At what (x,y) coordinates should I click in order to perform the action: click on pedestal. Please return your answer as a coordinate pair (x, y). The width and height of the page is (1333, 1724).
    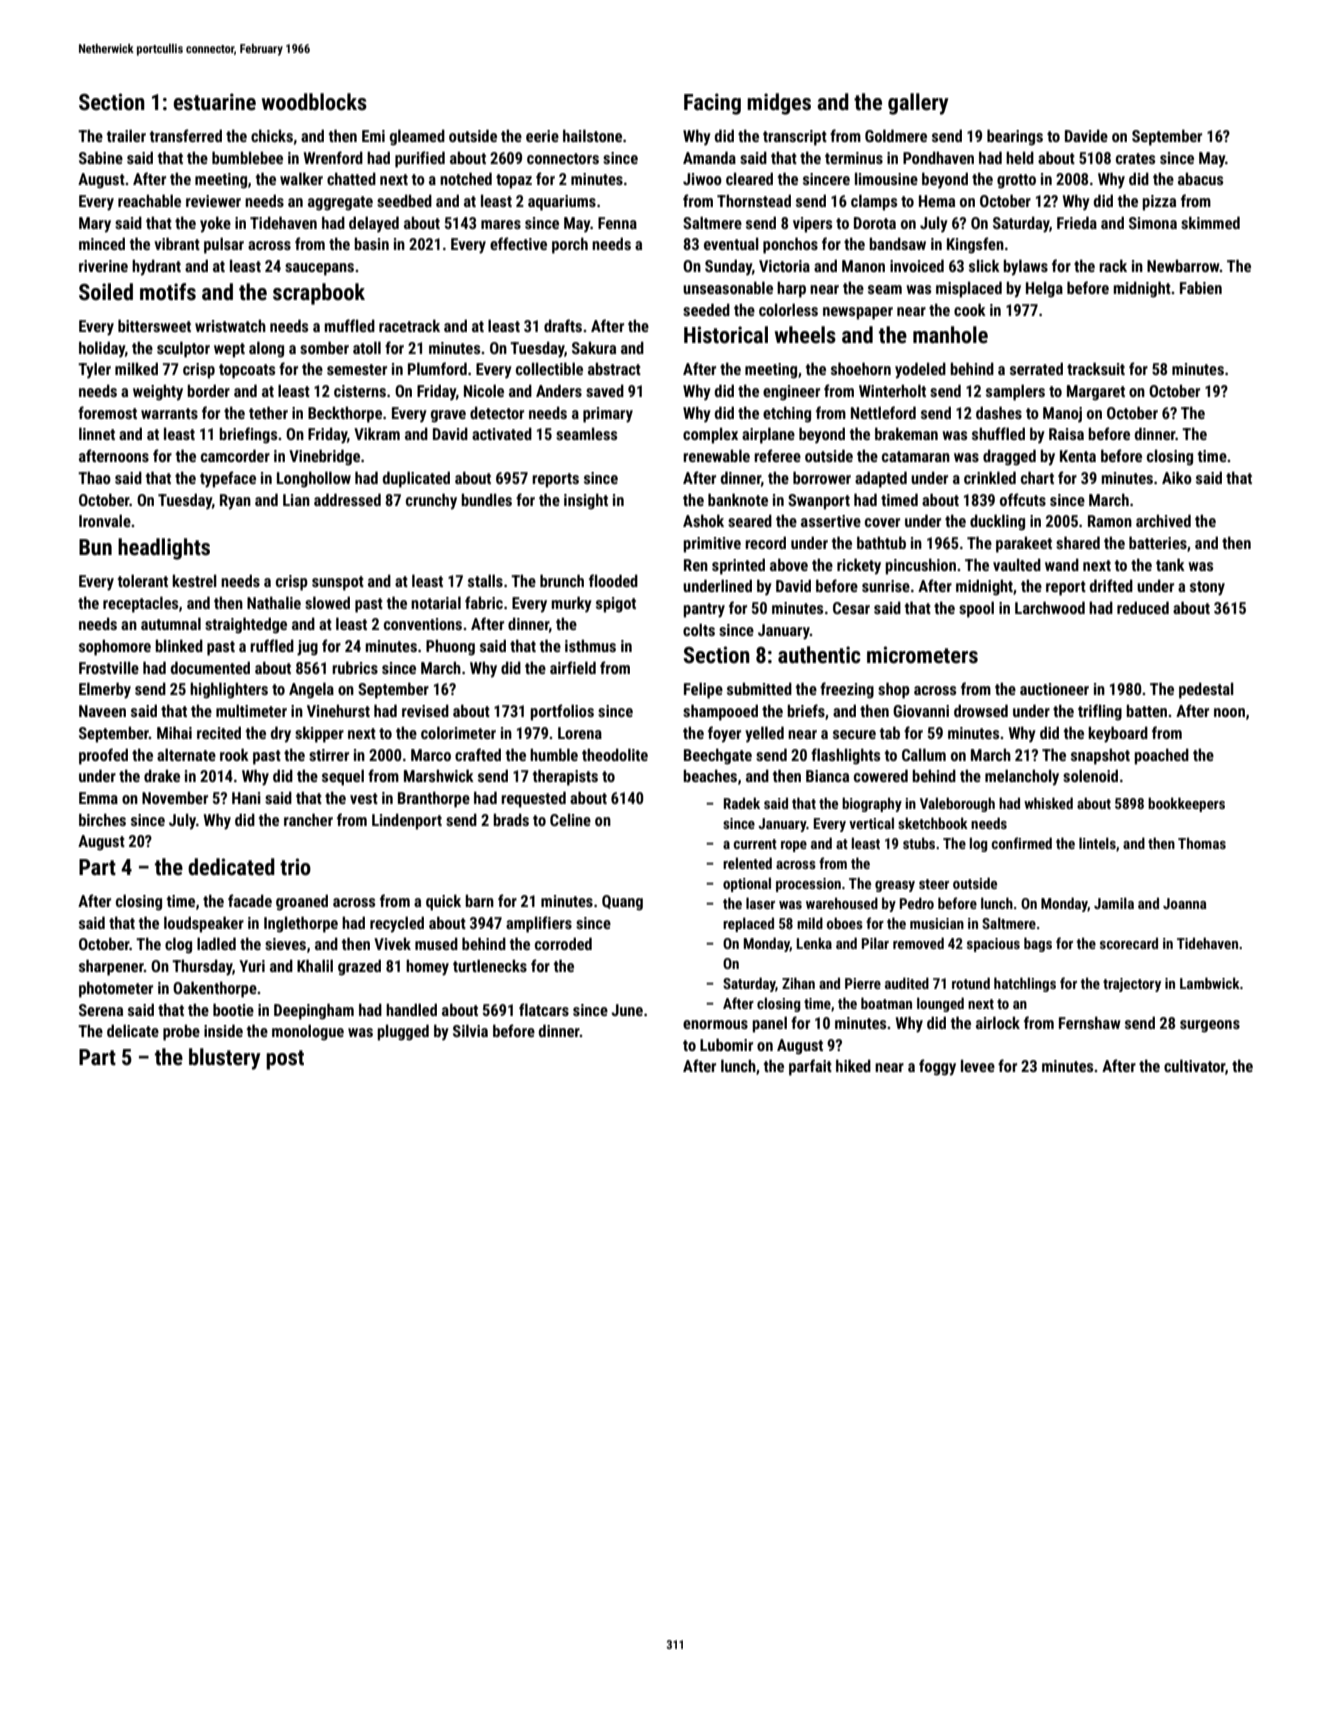
    Looking at the image, I should click on (1206, 690).
